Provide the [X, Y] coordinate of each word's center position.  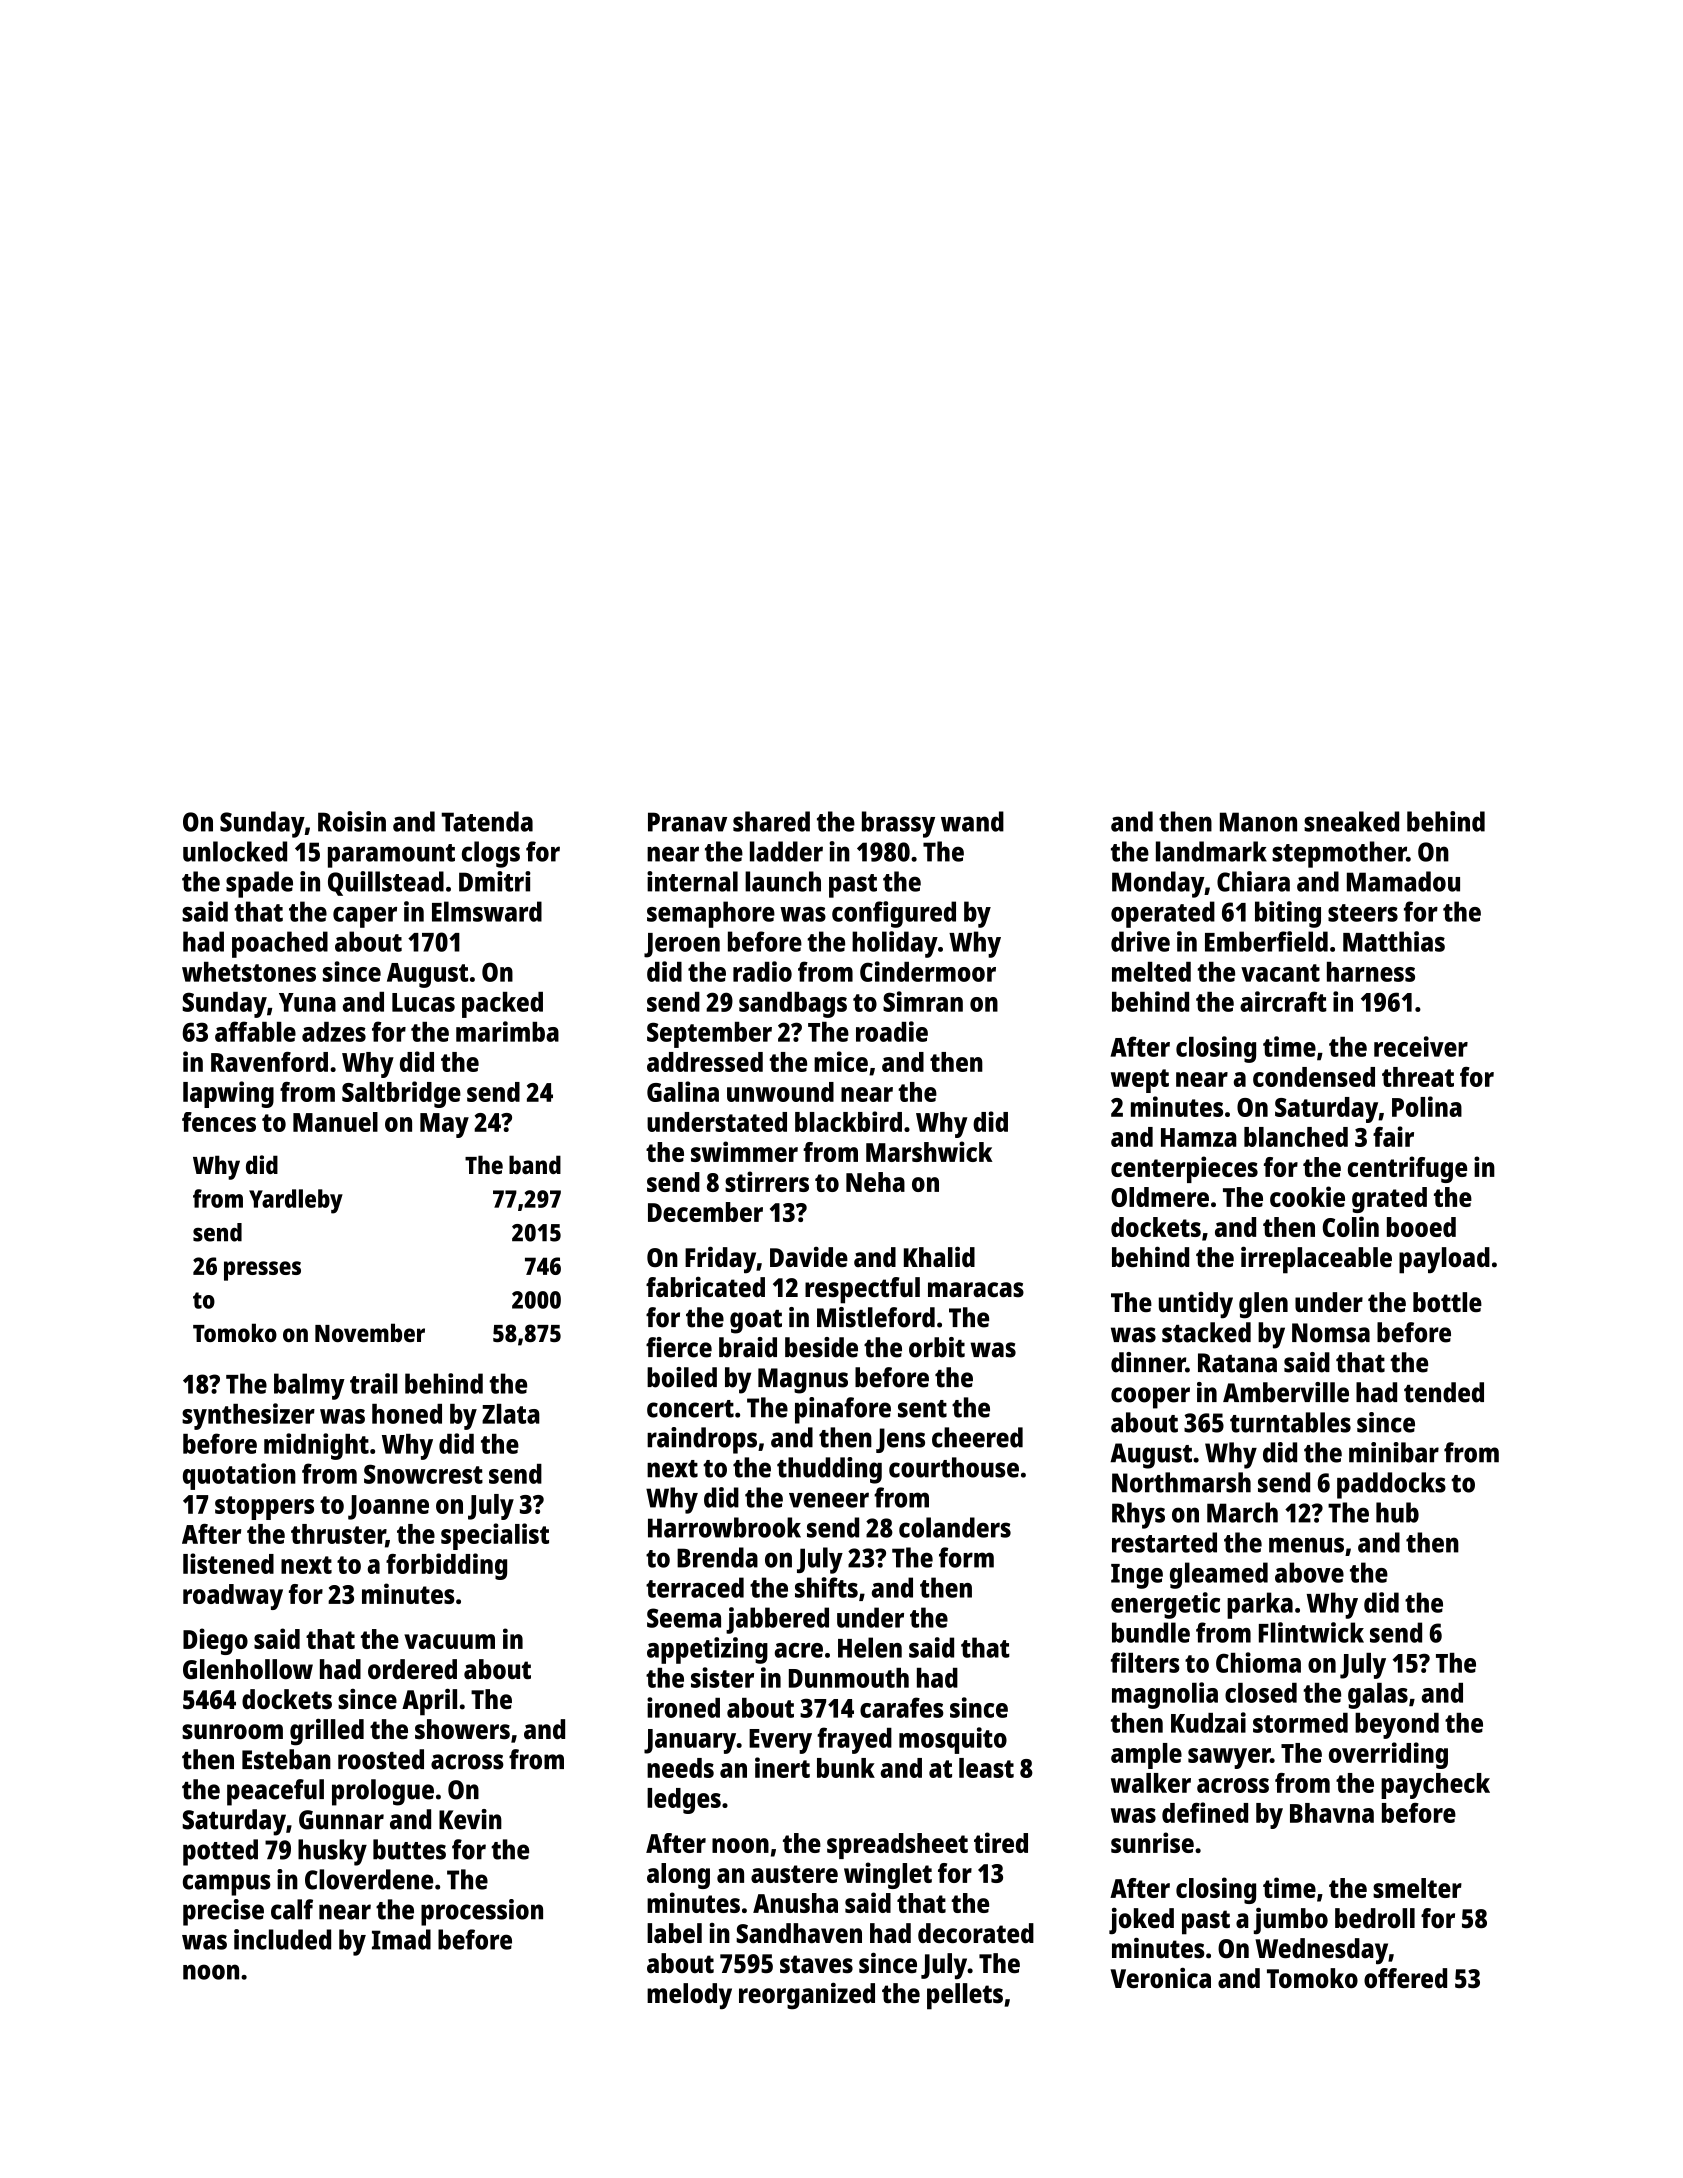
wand [972, 821]
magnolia [1165, 1695]
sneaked [1351, 821]
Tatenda [487, 821]
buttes [409, 1849]
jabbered [777, 1620]
